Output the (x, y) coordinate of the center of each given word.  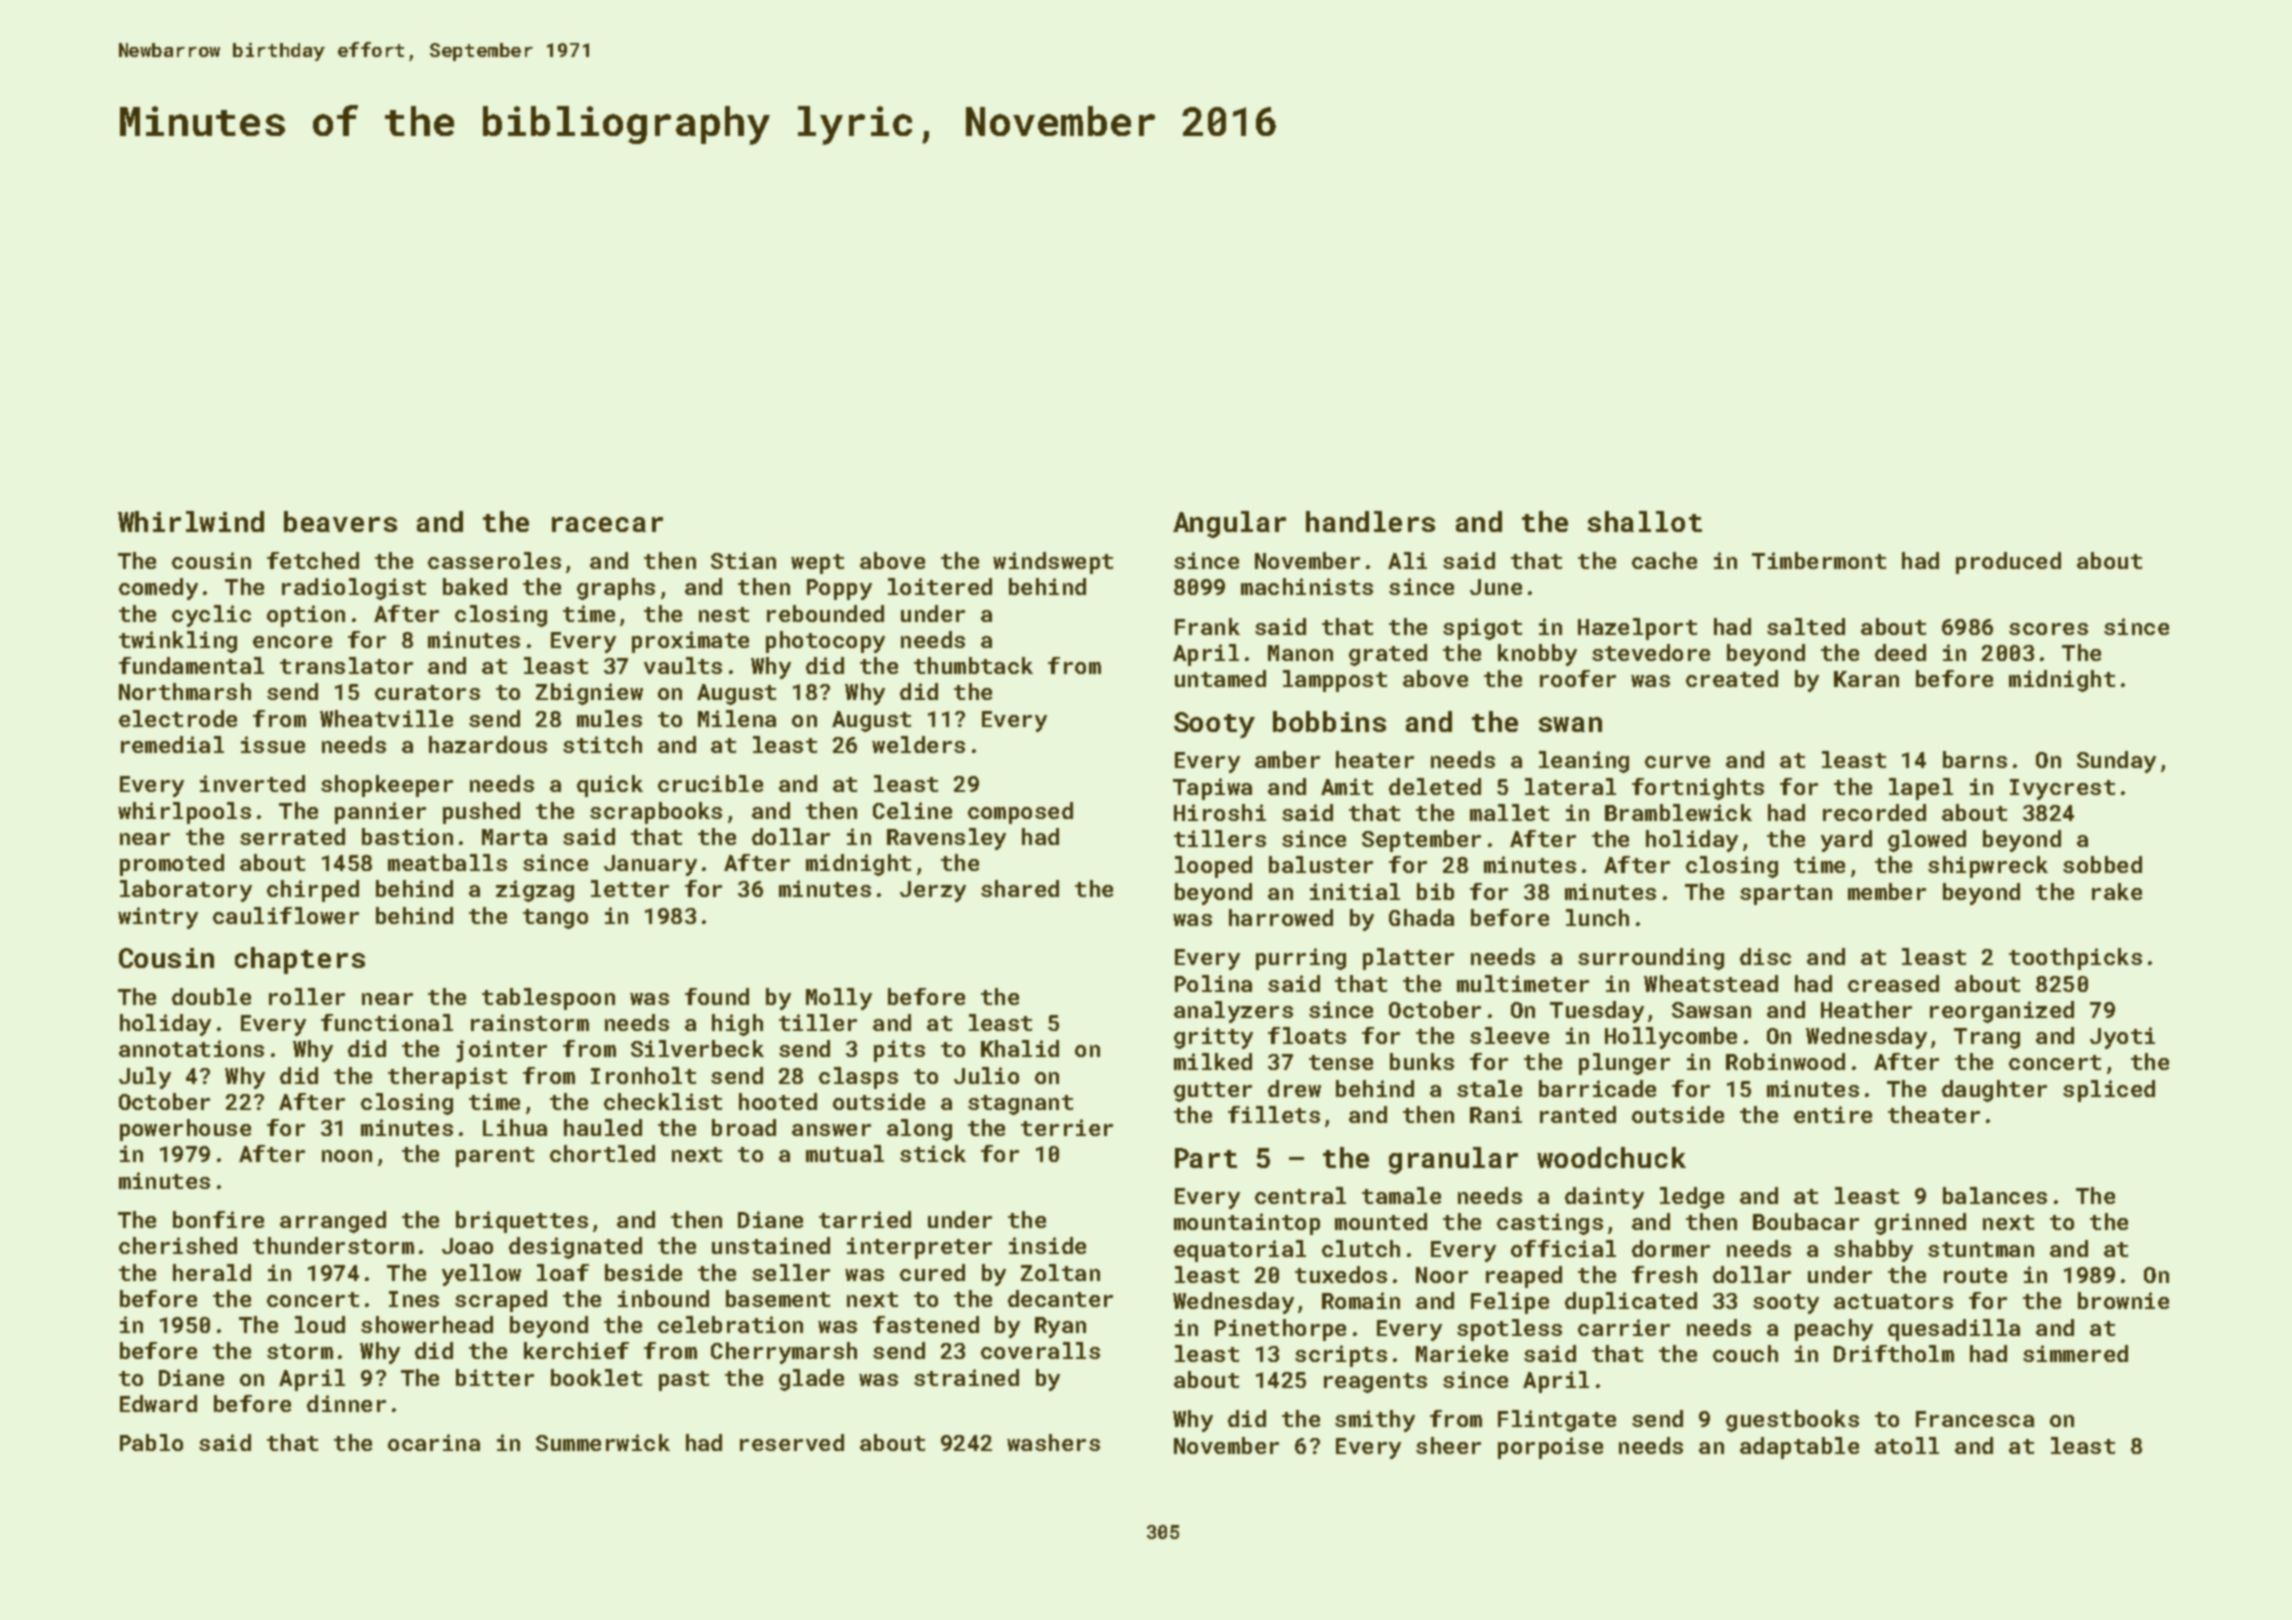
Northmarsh (185, 691)
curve (1677, 762)
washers (1053, 1442)
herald (212, 1272)
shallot (1645, 521)
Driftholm (1894, 1353)
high (737, 1025)
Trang (1987, 1038)
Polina (1213, 983)
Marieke (1462, 1353)
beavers (340, 521)
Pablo (151, 1442)
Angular (1229, 524)
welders (918, 744)
